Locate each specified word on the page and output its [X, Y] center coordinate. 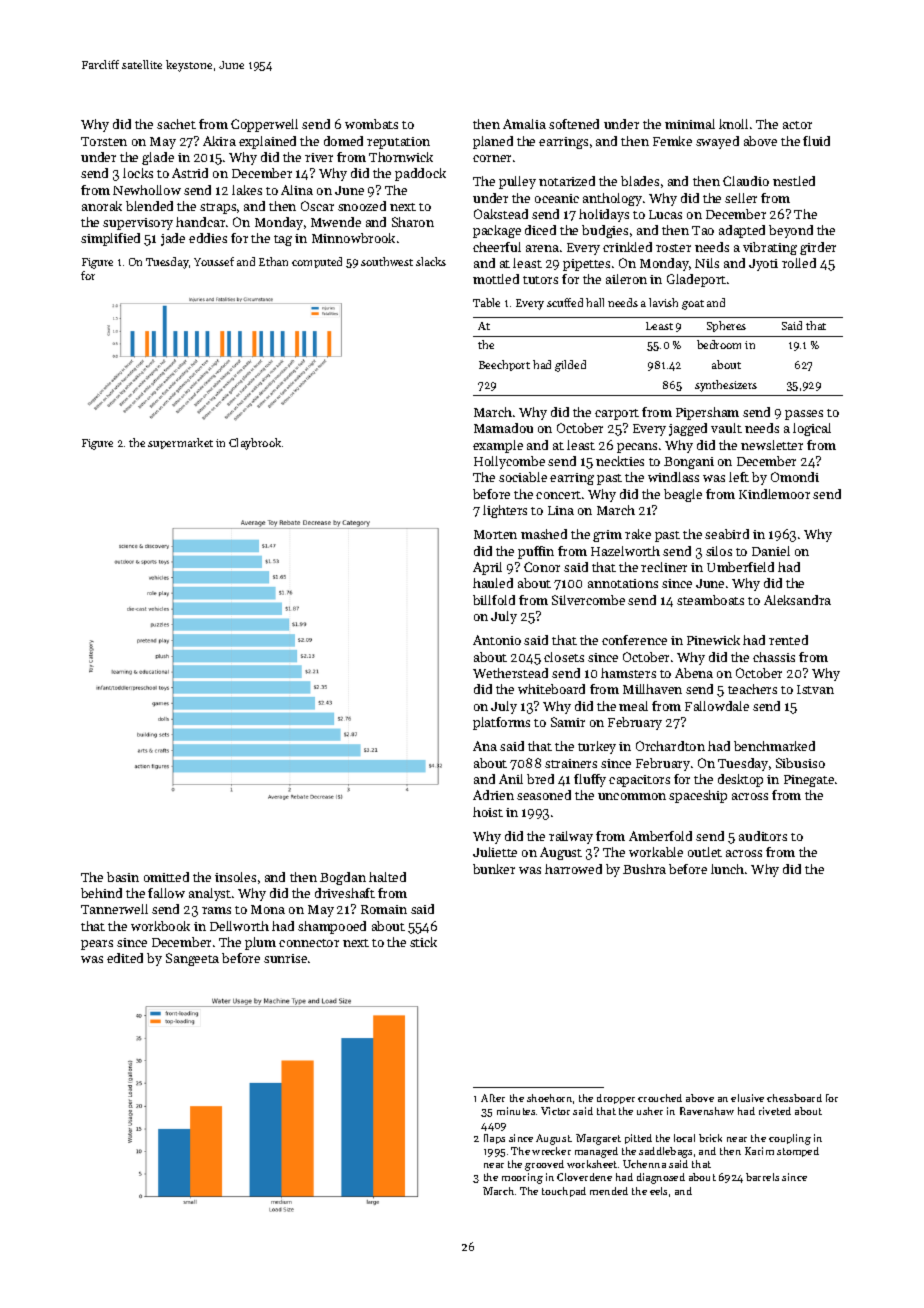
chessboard [794, 1098]
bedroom [719, 344]
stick [423, 942]
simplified [110, 239]
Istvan [815, 689]
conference [634, 640]
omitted [166, 877]
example [498, 446]
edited [125, 958]
